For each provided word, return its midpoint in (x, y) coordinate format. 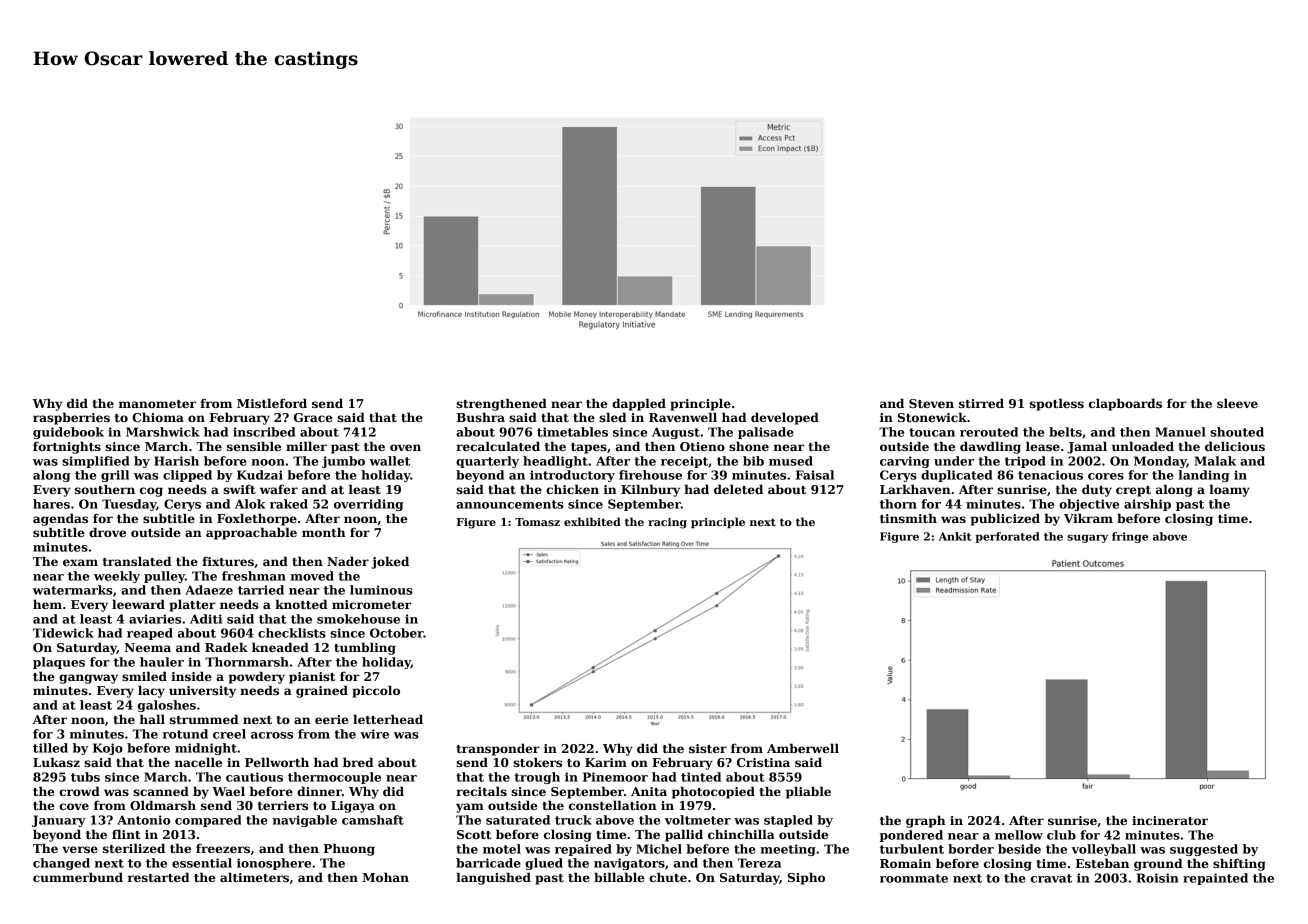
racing (667, 523)
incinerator (1170, 820)
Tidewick (63, 633)
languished (493, 878)
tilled (50, 748)
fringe (1130, 537)
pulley (164, 577)
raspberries (71, 418)
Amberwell (803, 748)
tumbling (365, 648)
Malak (1215, 461)
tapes (589, 448)
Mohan (385, 877)
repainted (1215, 879)
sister (708, 748)
